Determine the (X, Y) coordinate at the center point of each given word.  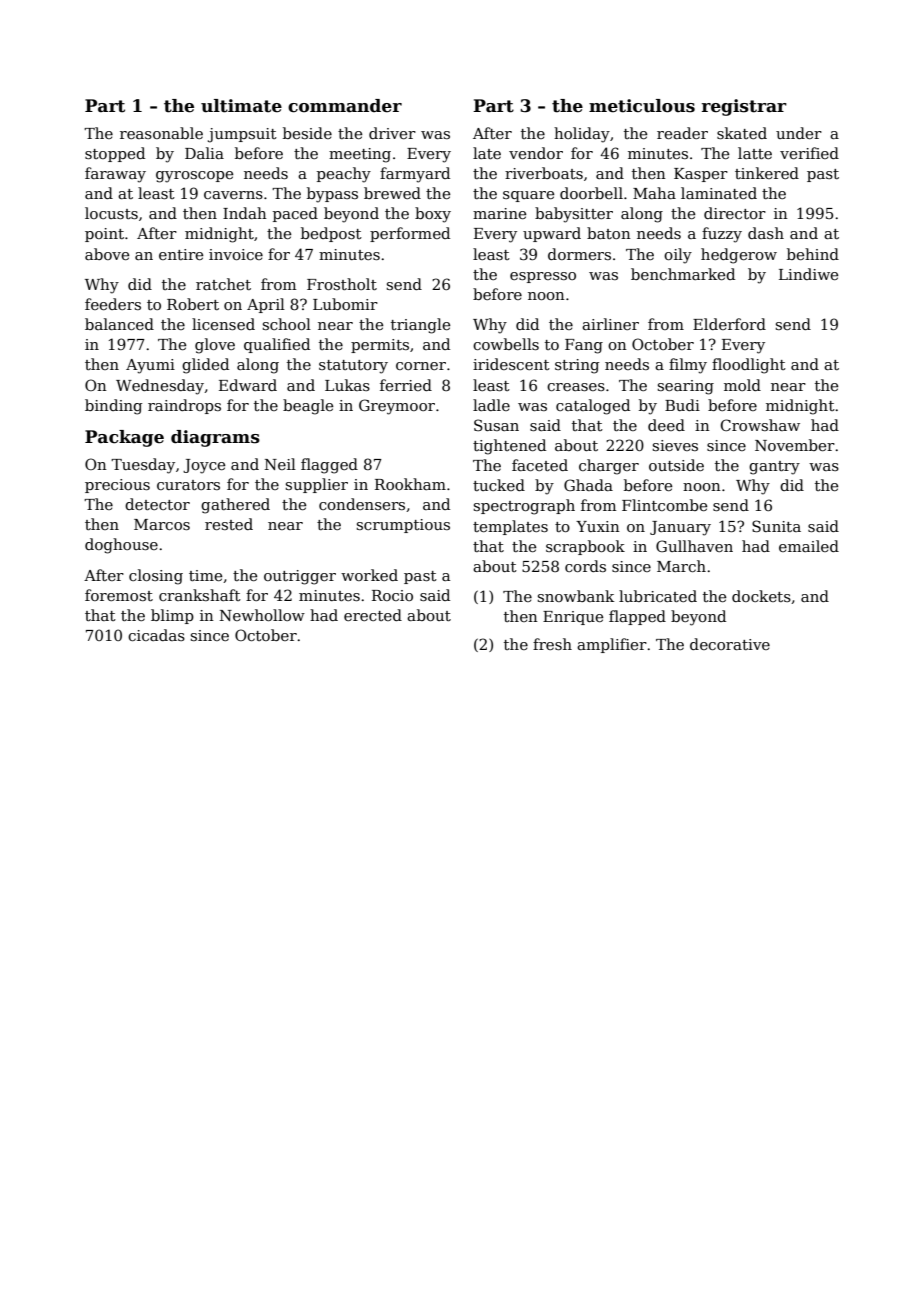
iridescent (511, 364)
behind (813, 254)
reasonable (161, 133)
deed (666, 425)
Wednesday (160, 387)
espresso (543, 277)
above (107, 254)
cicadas (156, 635)
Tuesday (143, 466)
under (799, 133)
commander (345, 106)
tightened (509, 447)
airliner (610, 324)
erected (373, 615)
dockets (761, 596)
